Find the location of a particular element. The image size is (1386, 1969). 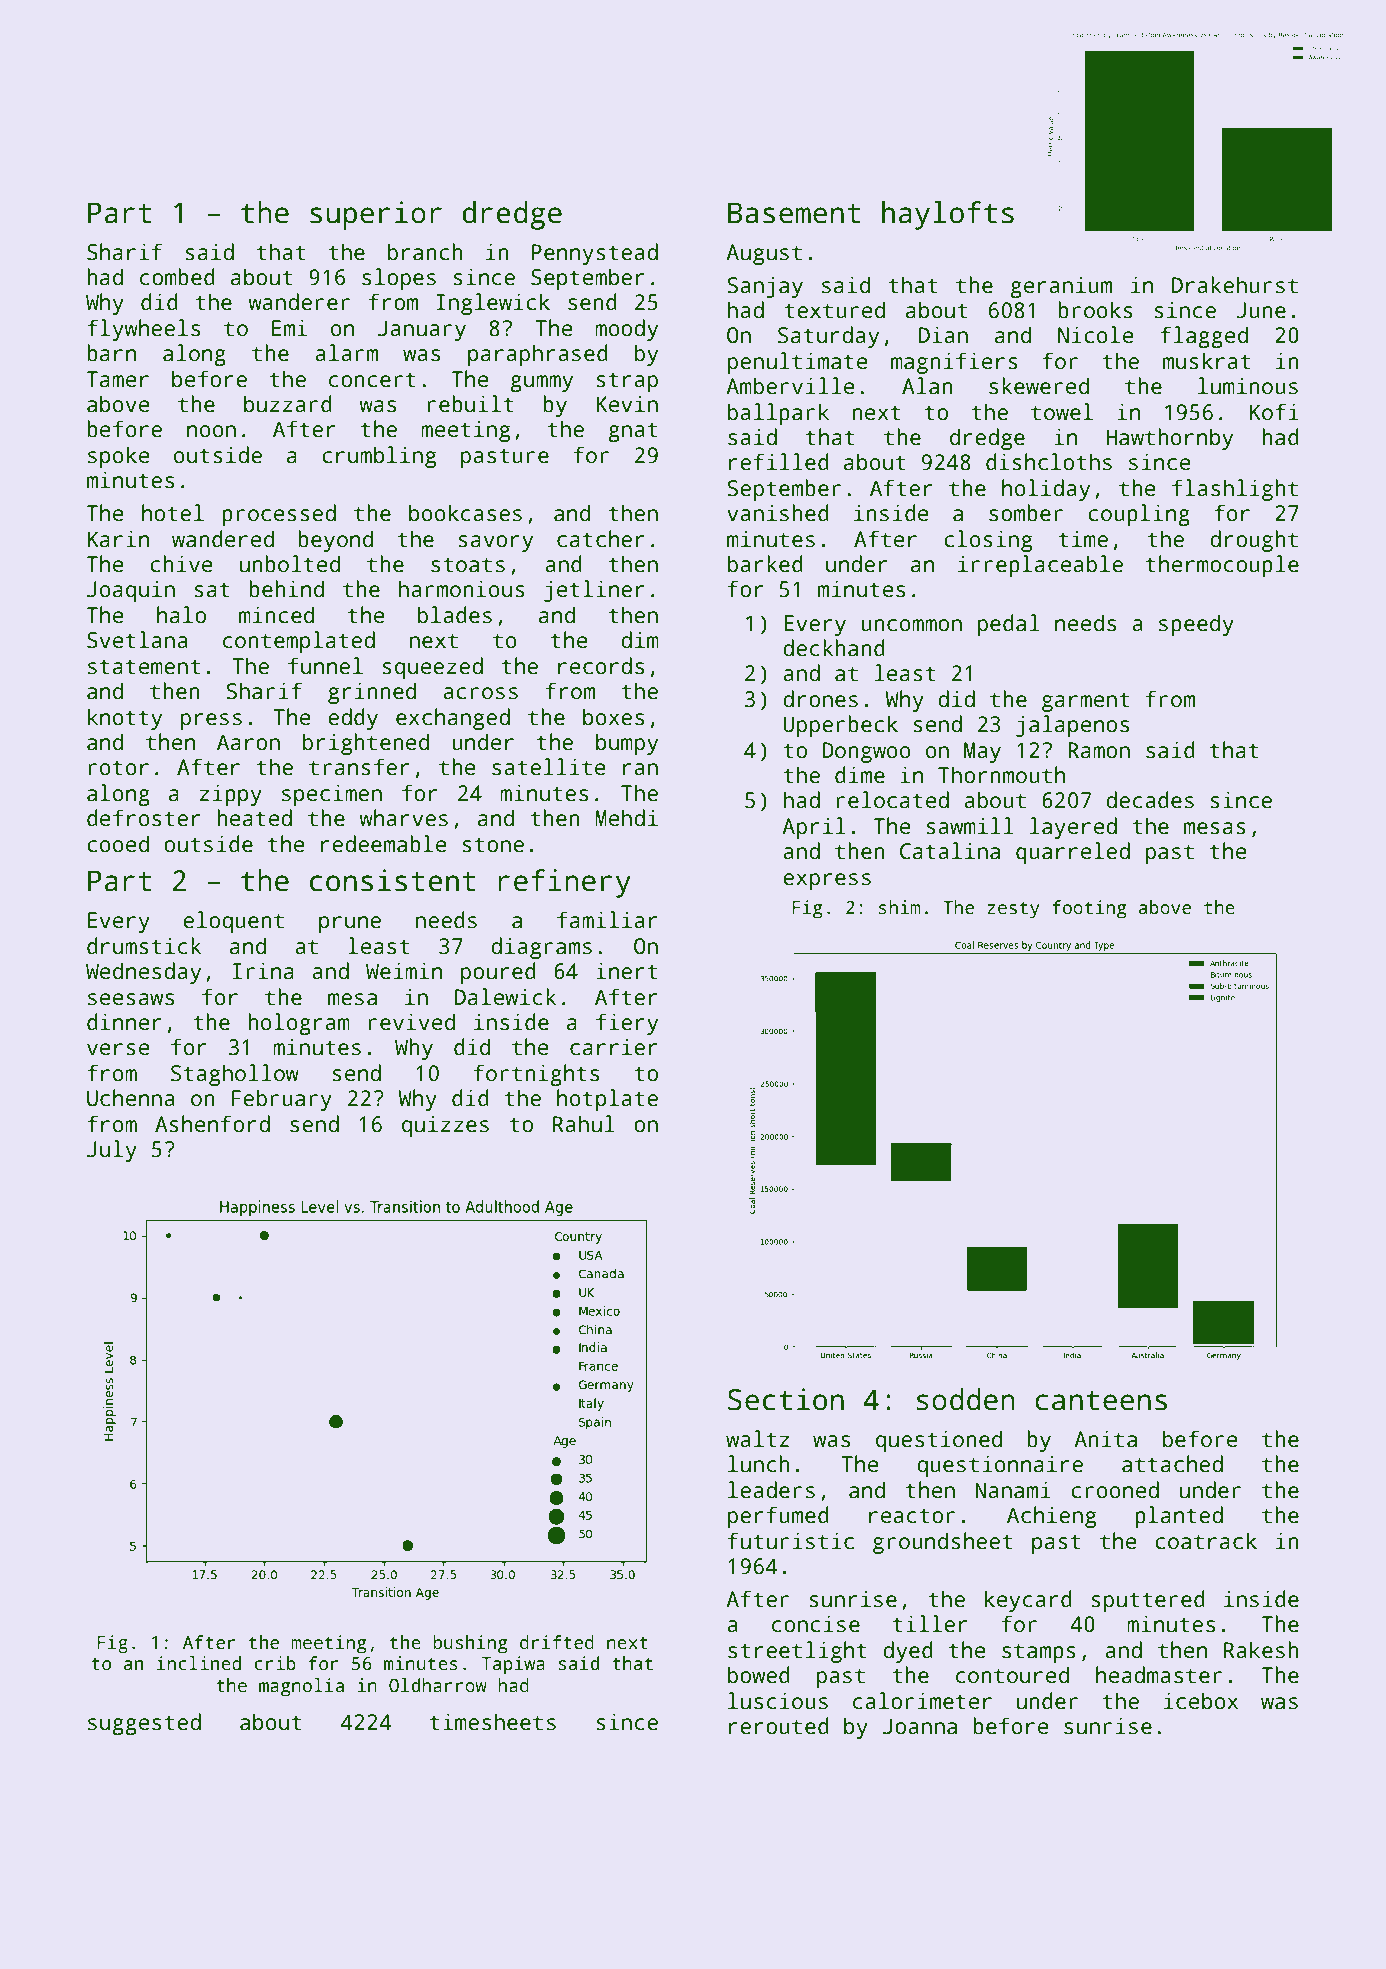

haylofts is located at coordinates (948, 215).
